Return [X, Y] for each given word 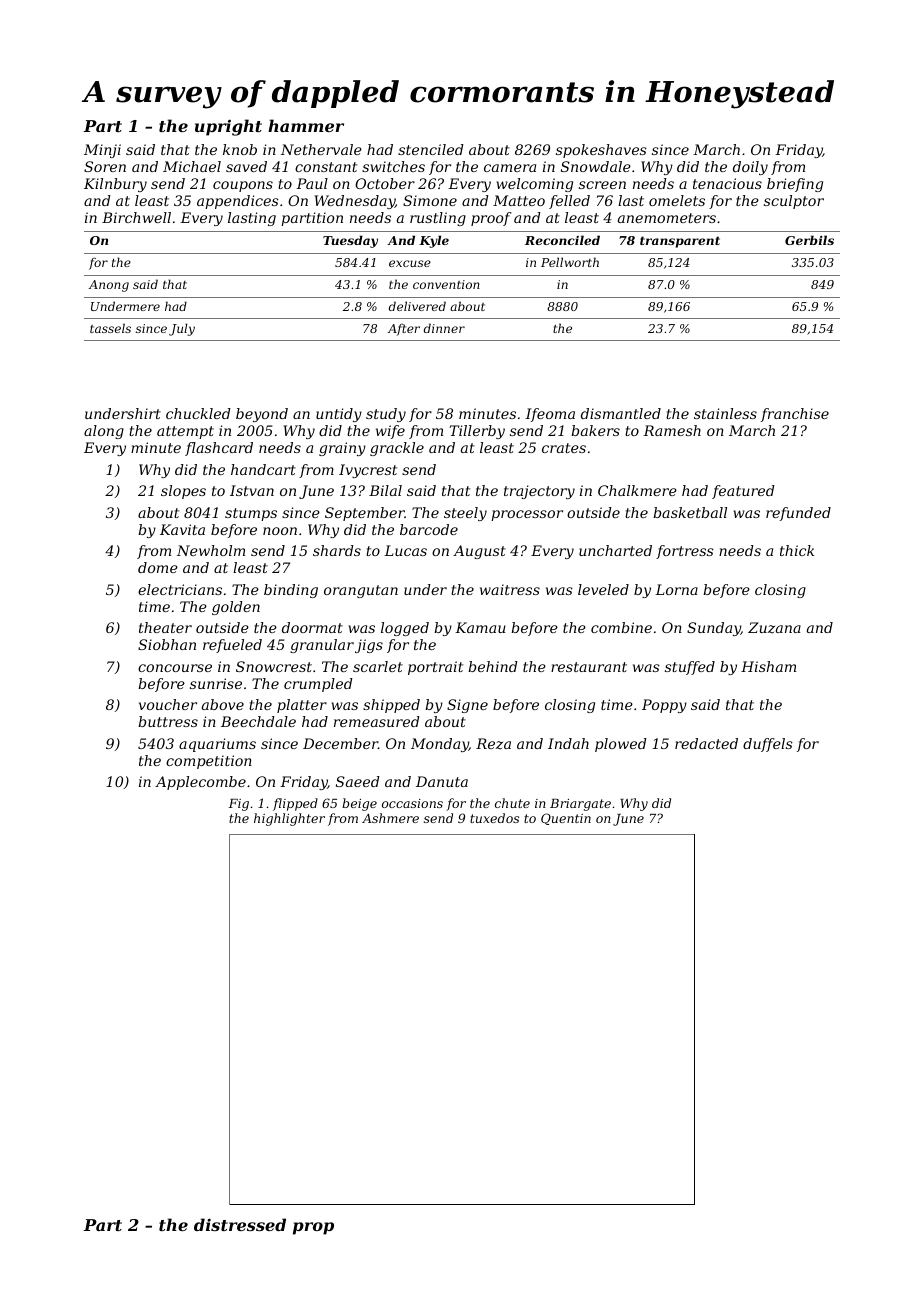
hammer [306, 125]
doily [750, 168]
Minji [102, 151]
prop [313, 1228]
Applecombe [200, 783]
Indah [568, 743]
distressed [240, 1224]
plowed [621, 745]
